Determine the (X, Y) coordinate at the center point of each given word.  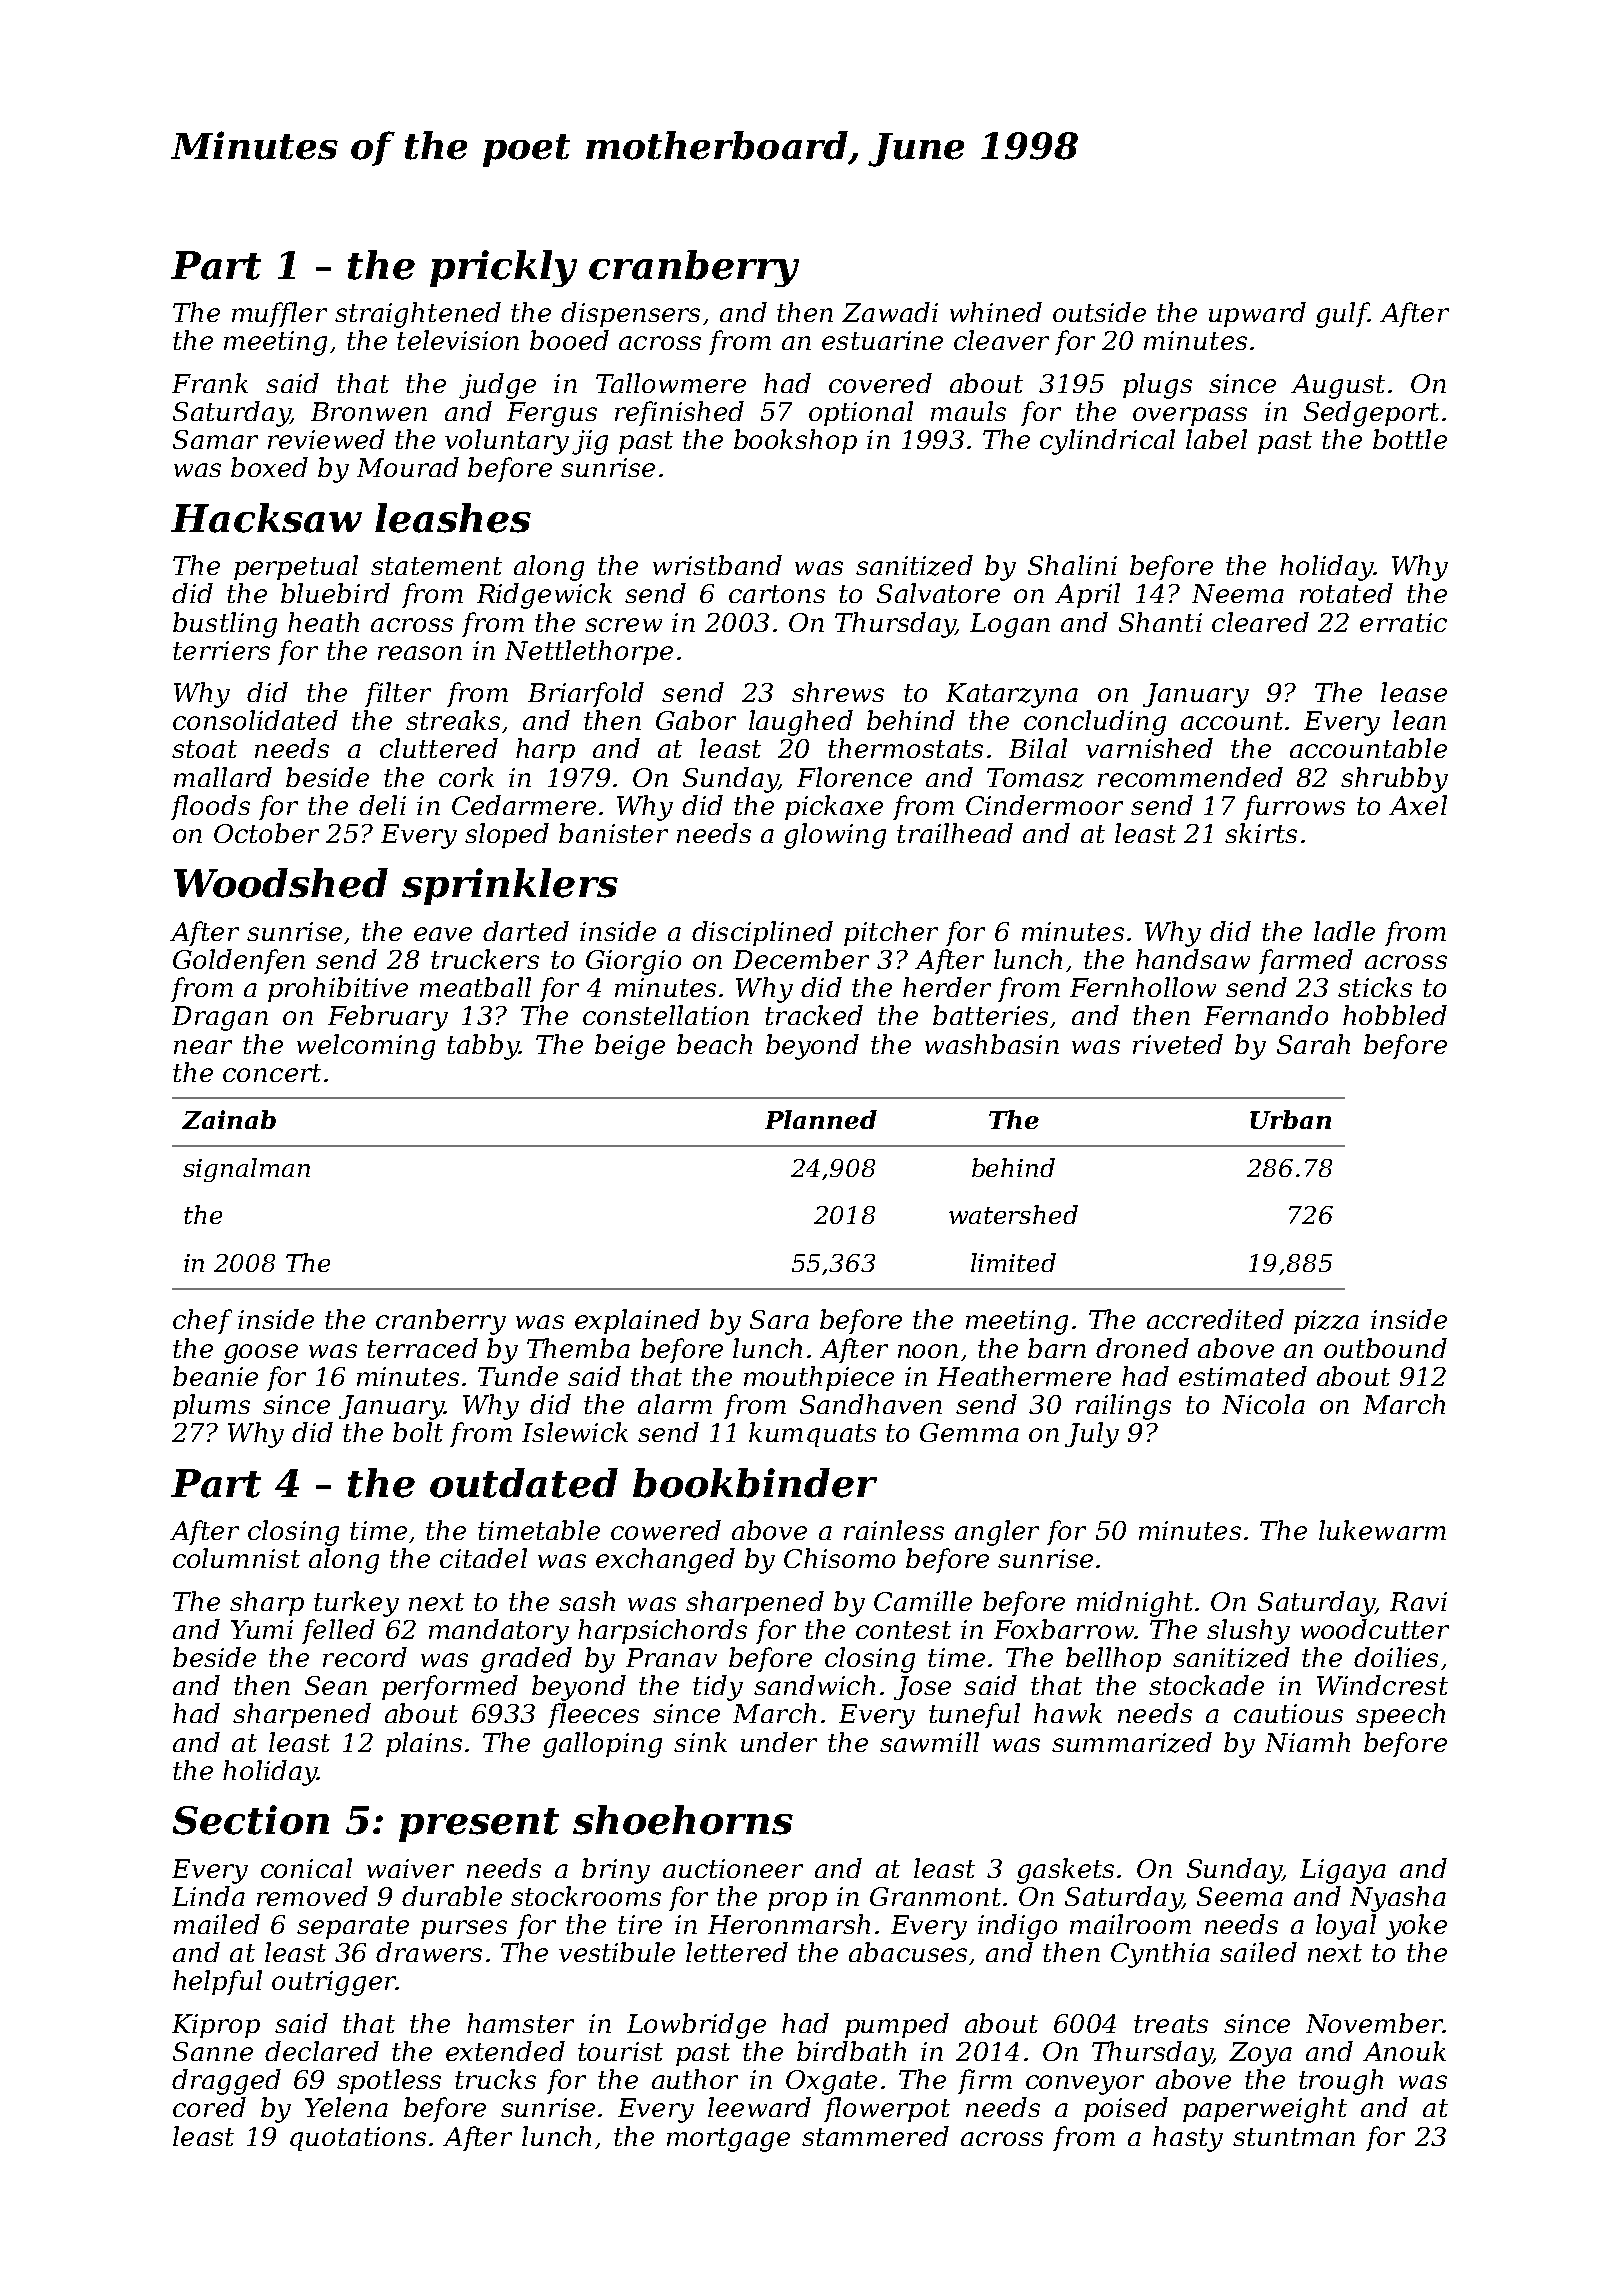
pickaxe (834, 807)
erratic (1403, 622)
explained (637, 1321)
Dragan (220, 1018)
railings (1123, 1407)
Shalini (1072, 565)
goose (261, 1354)
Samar (215, 439)
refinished (679, 413)
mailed (217, 1924)
